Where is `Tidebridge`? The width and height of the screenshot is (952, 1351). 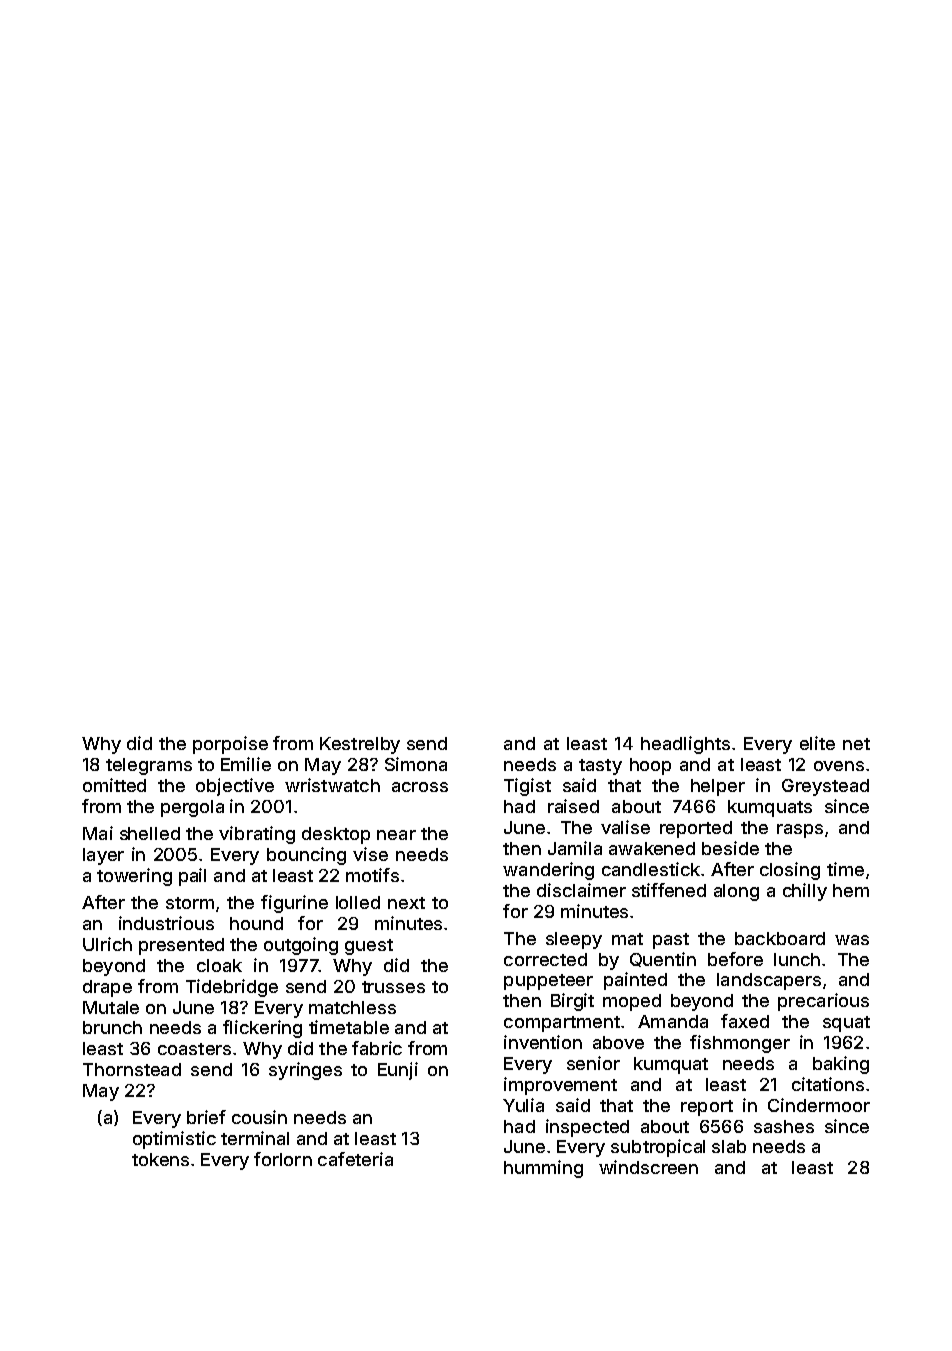 Tidebridge is located at coordinates (232, 988).
